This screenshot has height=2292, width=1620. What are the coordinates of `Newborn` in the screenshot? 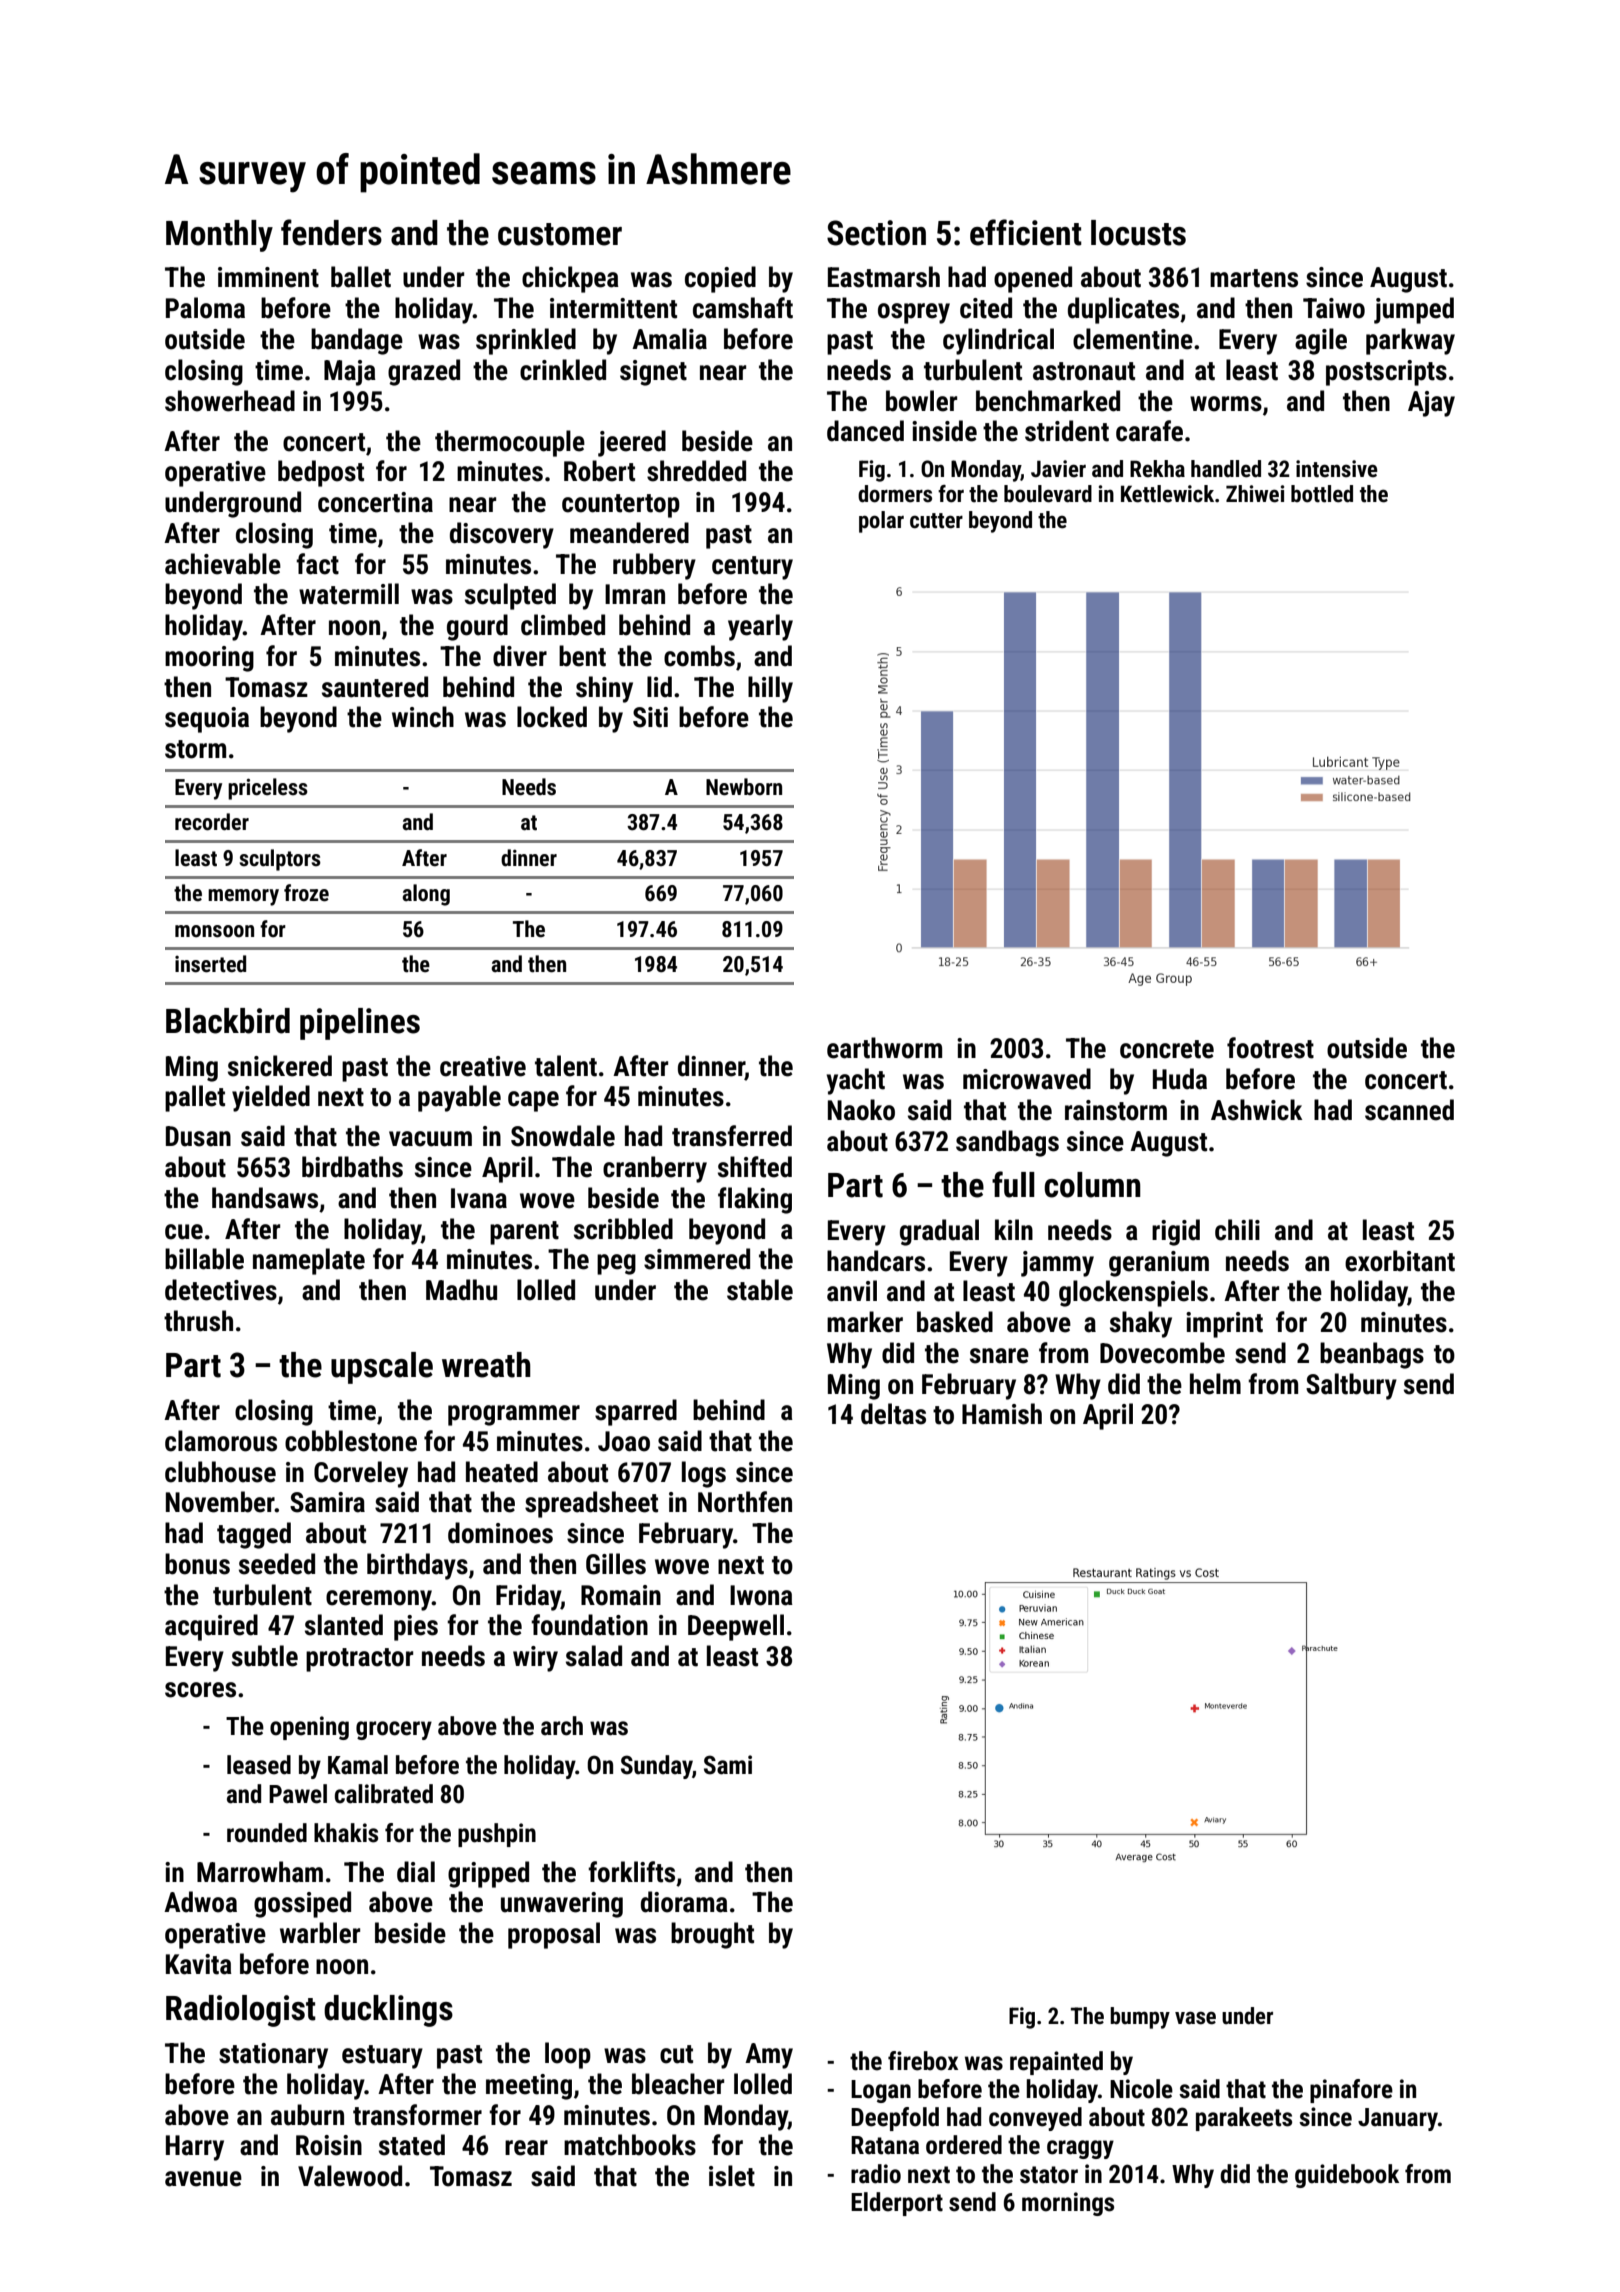 It's located at (744, 787).
